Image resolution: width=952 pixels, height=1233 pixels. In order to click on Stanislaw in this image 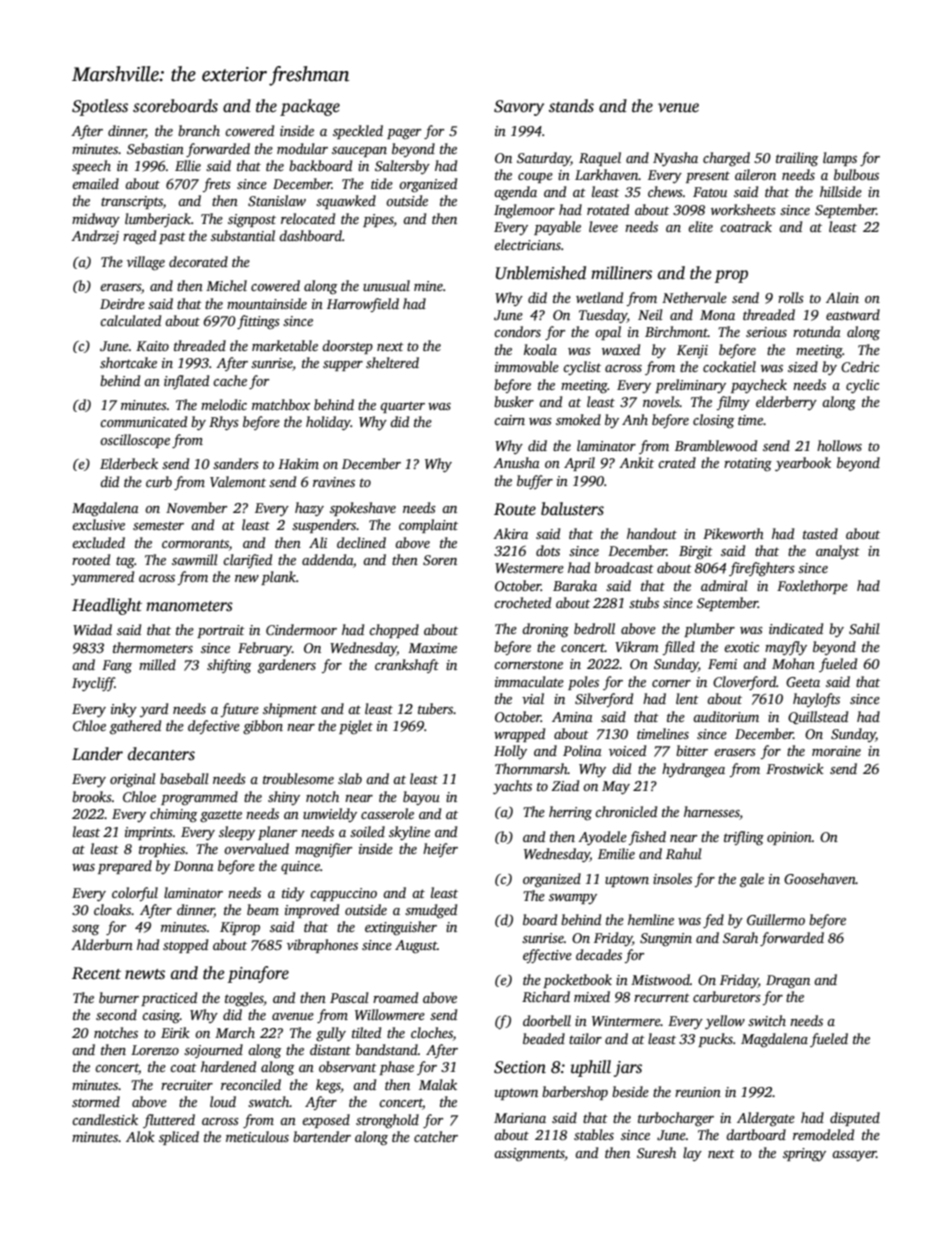, I will do `click(277, 200)`.
